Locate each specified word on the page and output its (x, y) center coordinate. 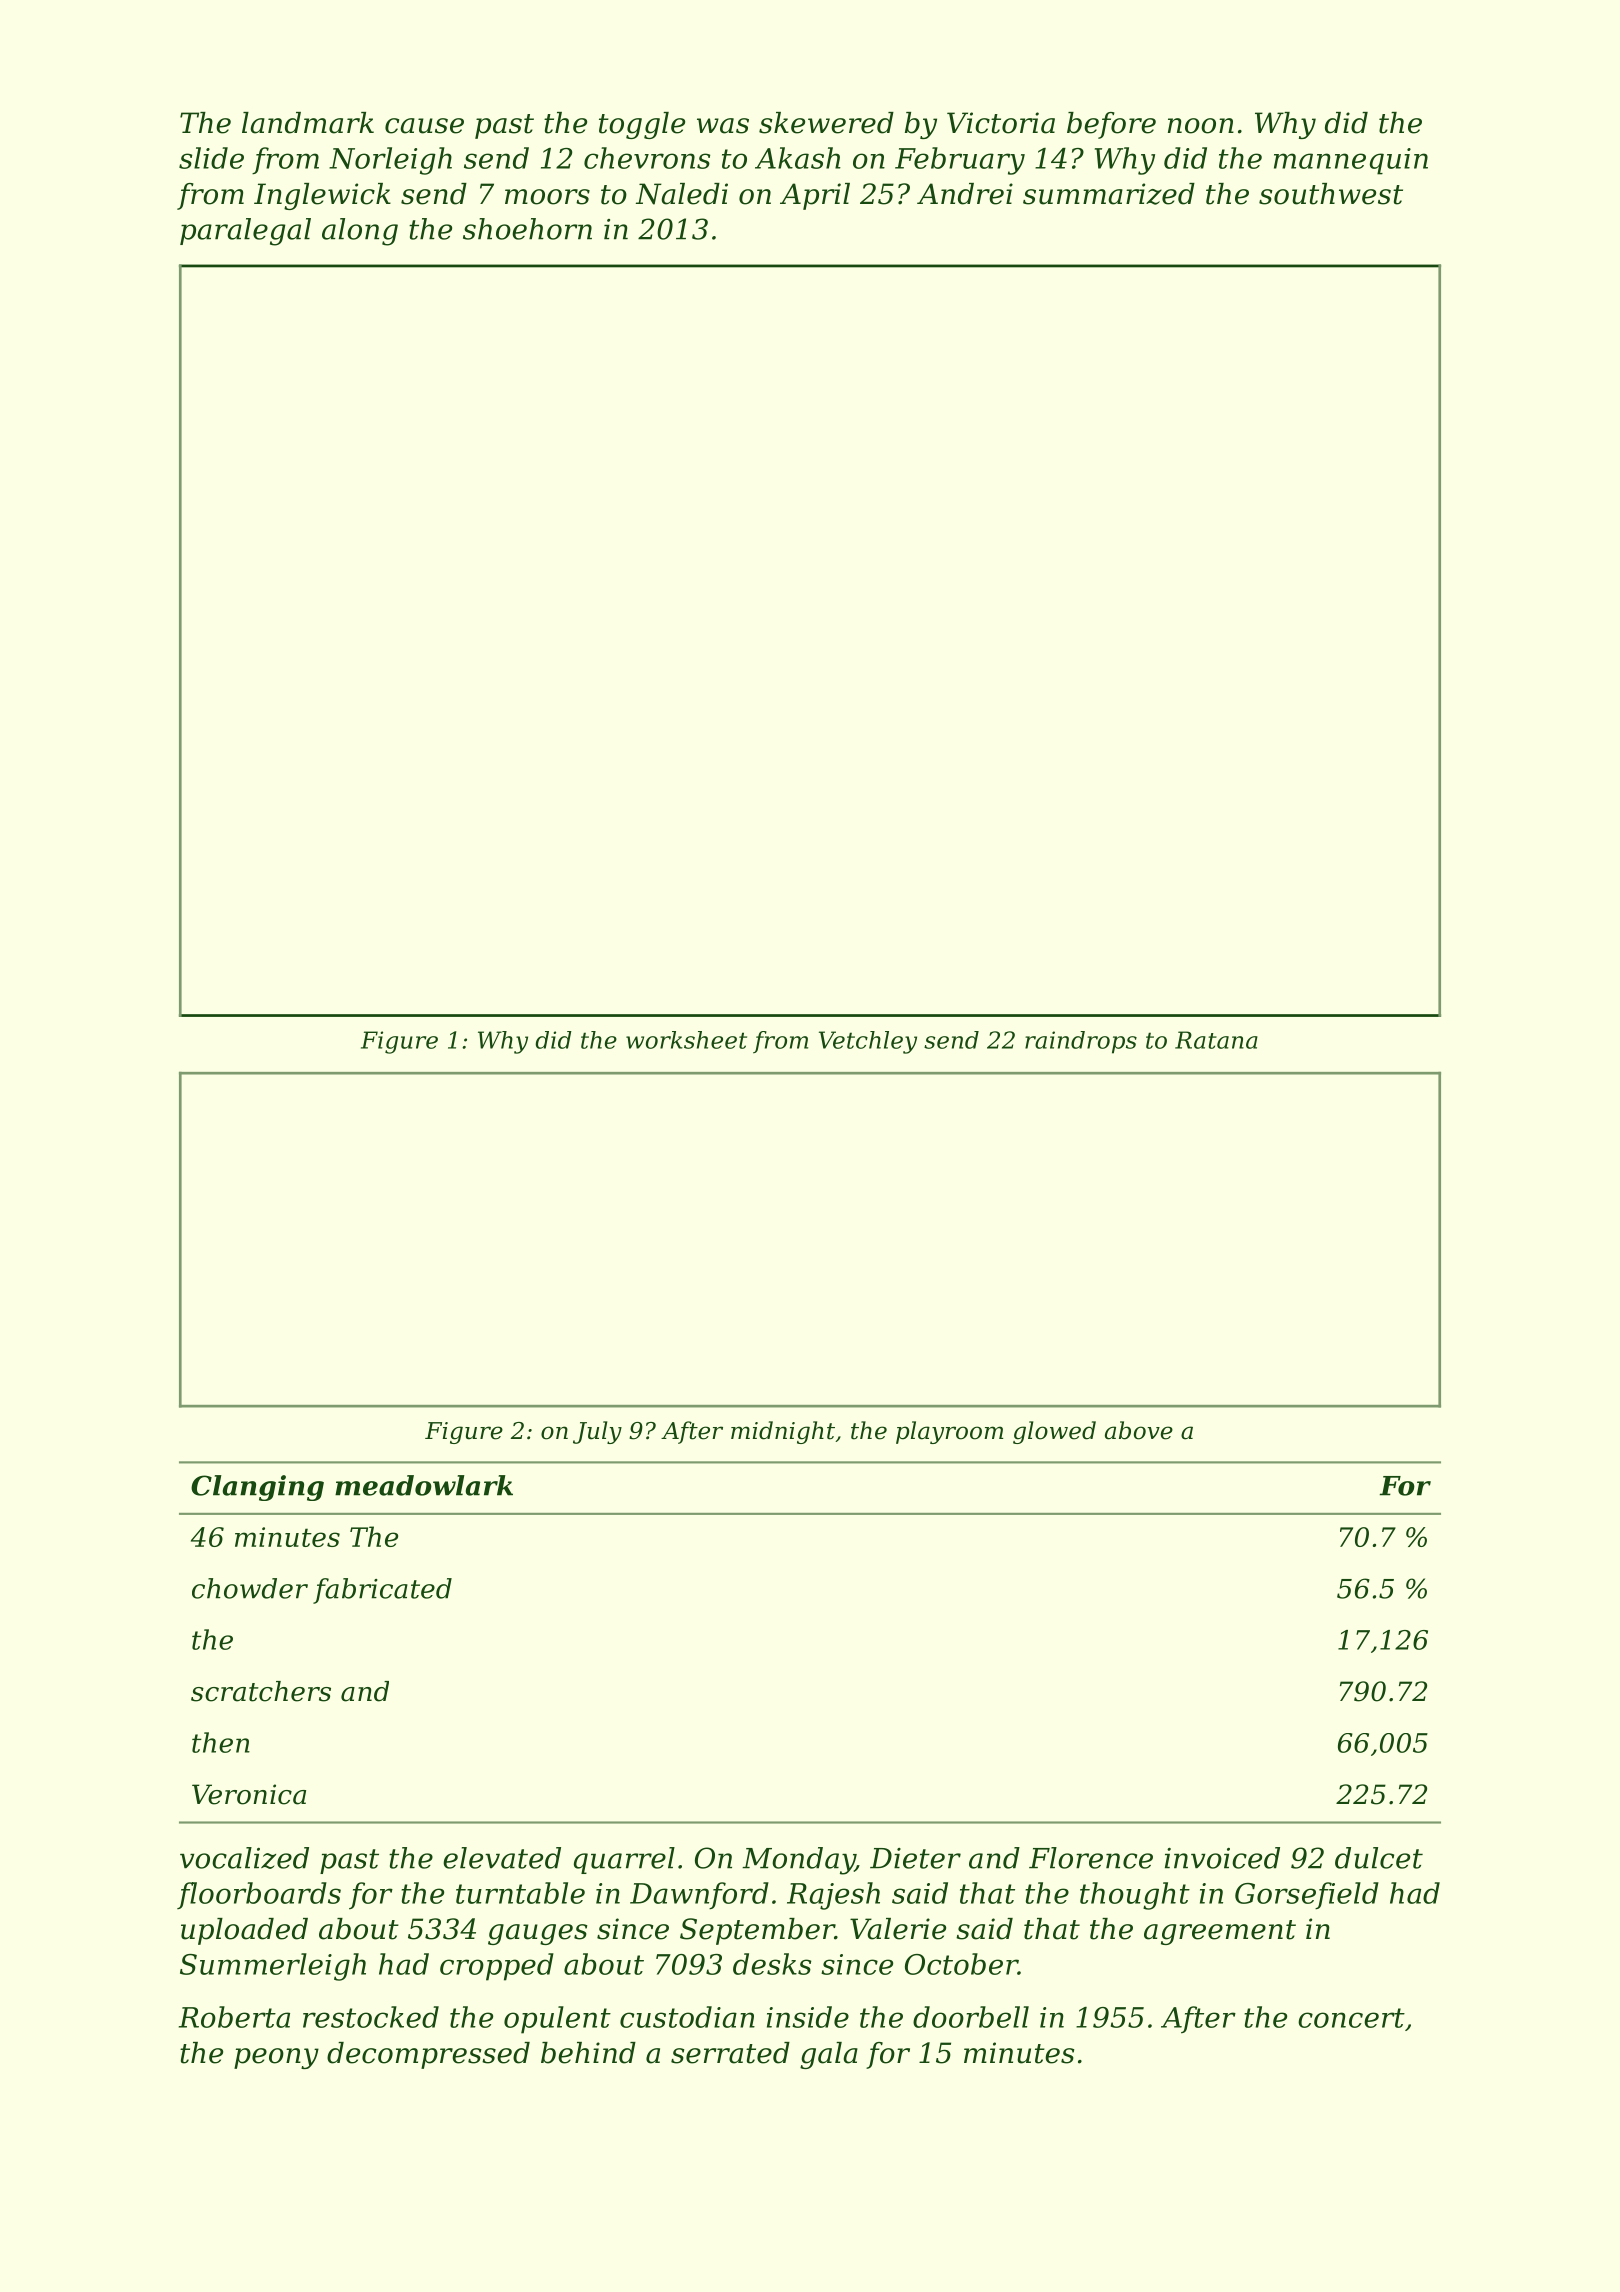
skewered (826, 123)
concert (1351, 2018)
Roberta (234, 2017)
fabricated (382, 1591)
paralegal (245, 232)
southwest (1331, 194)
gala (829, 2055)
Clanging (257, 1488)
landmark (308, 123)
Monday (798, 1861)
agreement (1220, 1932)
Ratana (1216, 1040)
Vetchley (868, 1042)
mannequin (1351, 161)
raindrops (1081, 1042)
